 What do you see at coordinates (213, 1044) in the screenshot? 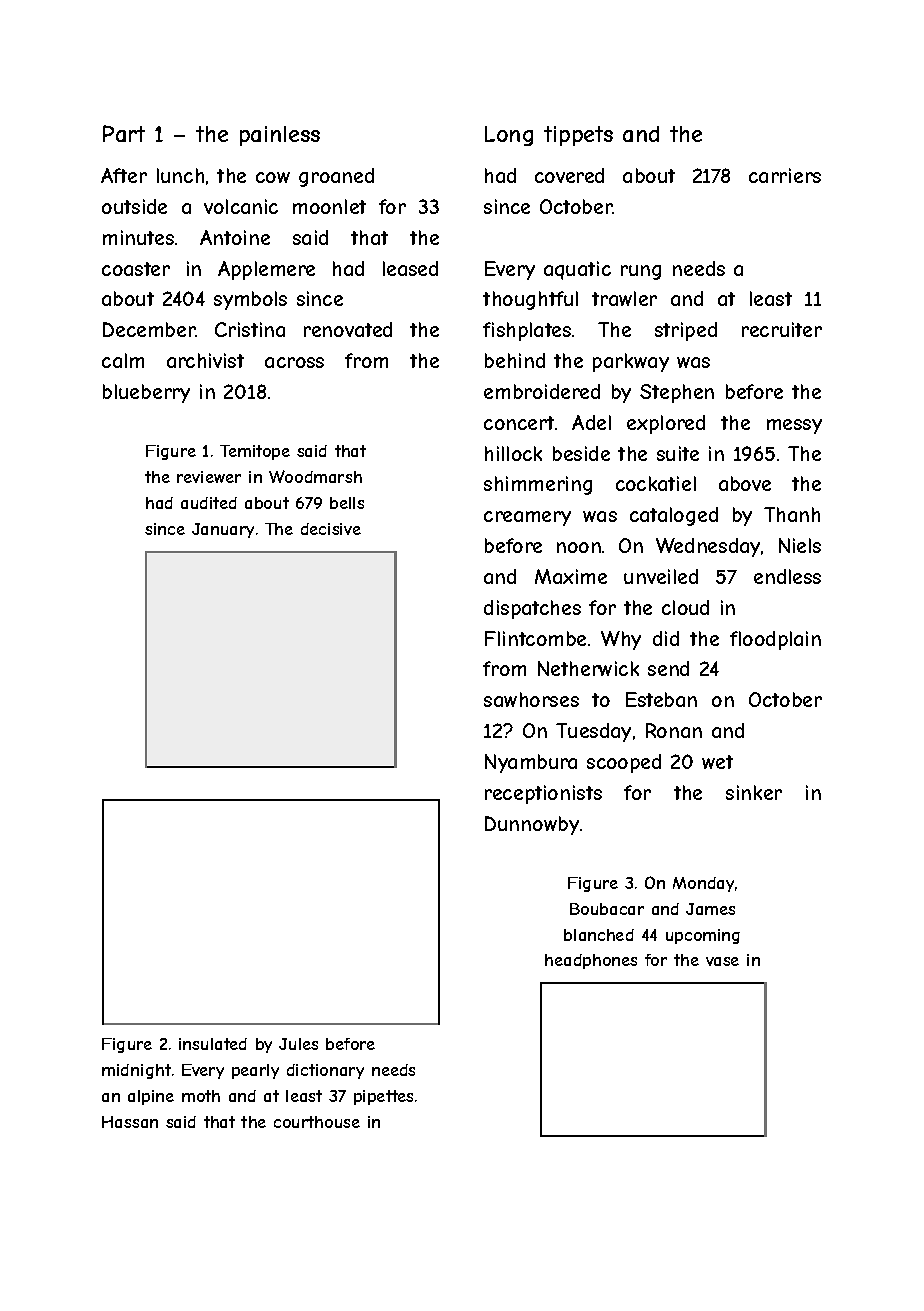
I see `insulated` at bounding box center [213, 1044].
